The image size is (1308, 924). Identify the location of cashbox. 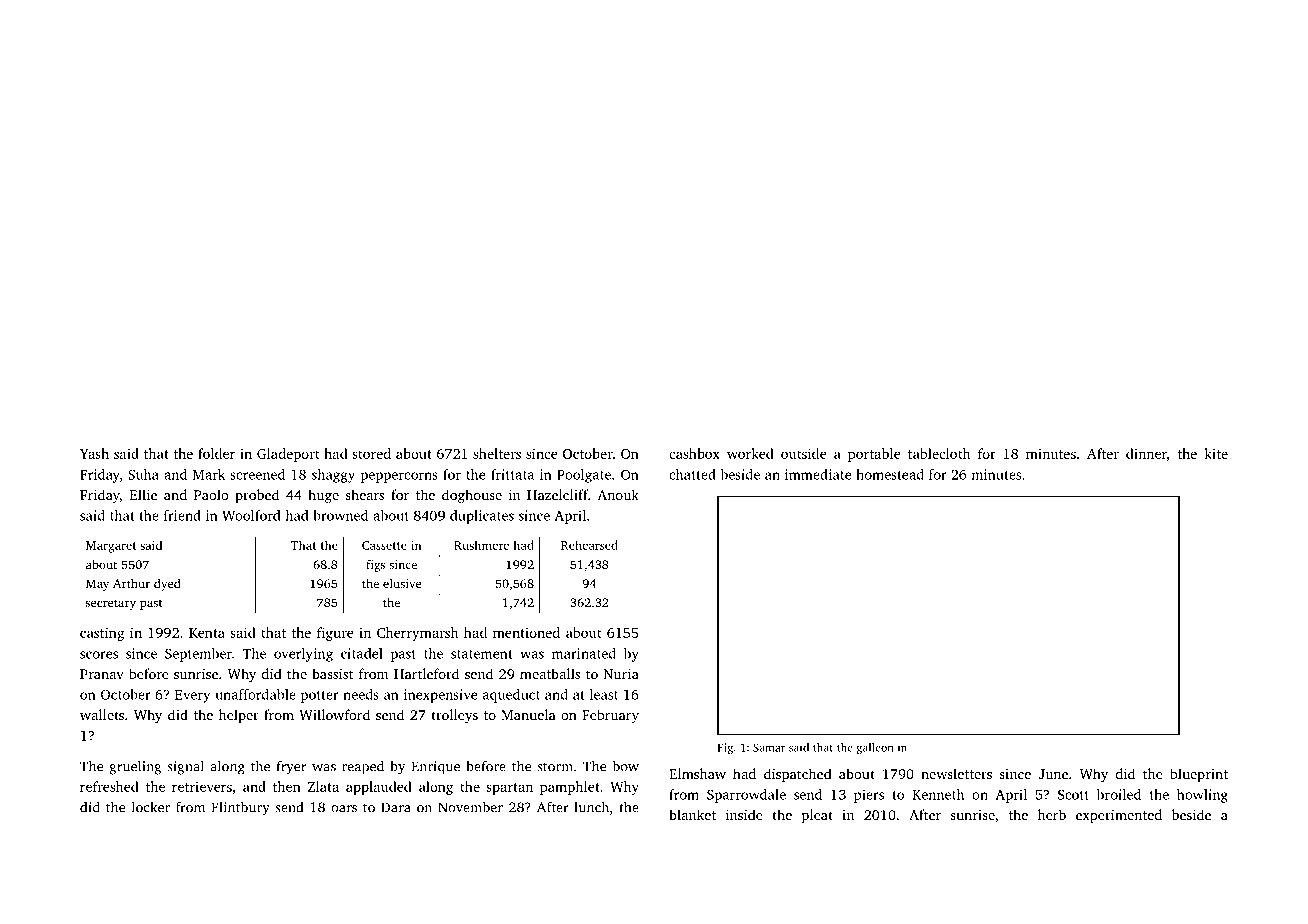
(694, 453).
